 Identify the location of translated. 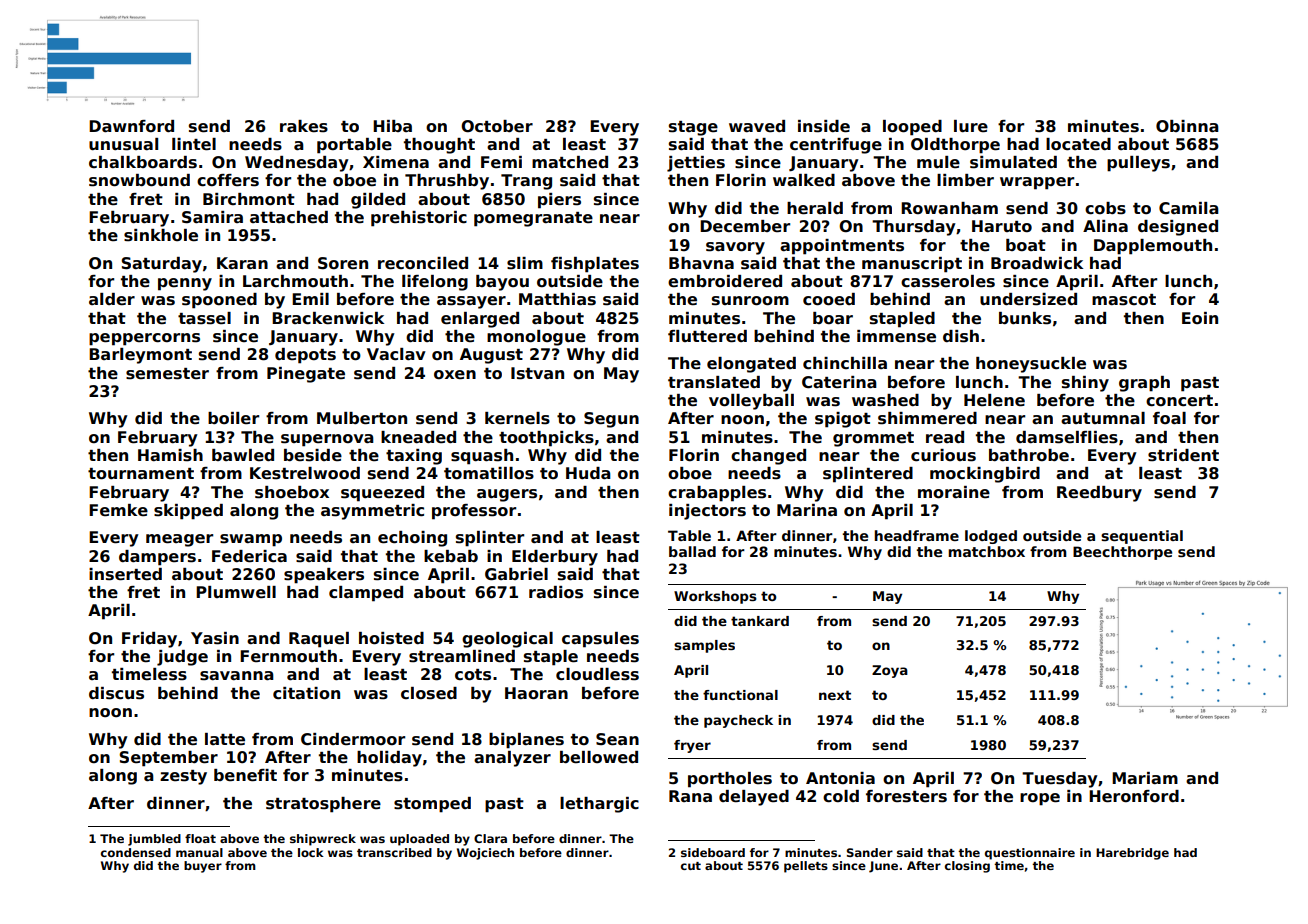
(714, 382).
